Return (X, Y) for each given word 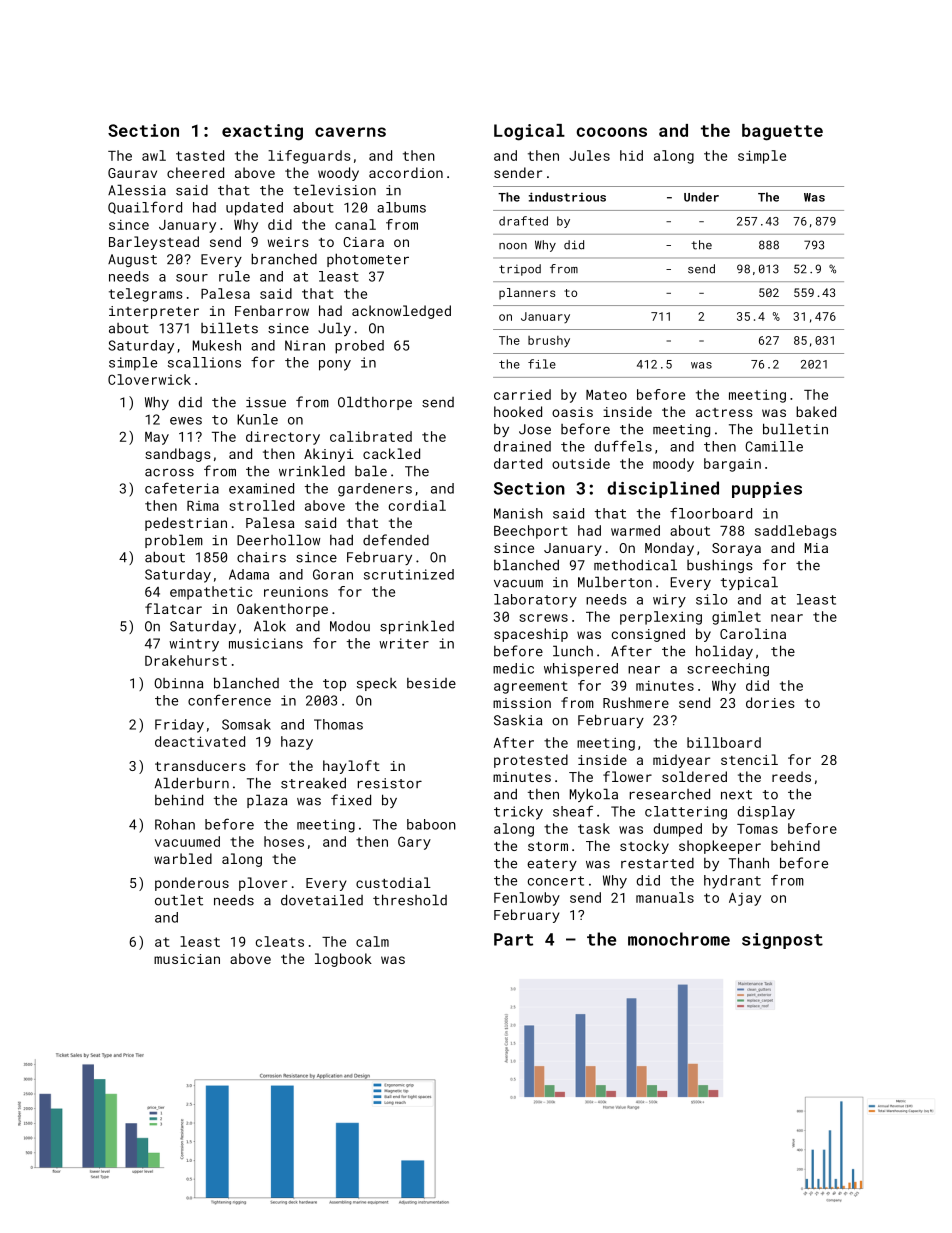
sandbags (178, 455)
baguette (782, 132)
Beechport (531, 532)
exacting (262, 132)
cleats (280, 941)
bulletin (795, 429)
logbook (343, 960)
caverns (350, 132)
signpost (782, 941)
